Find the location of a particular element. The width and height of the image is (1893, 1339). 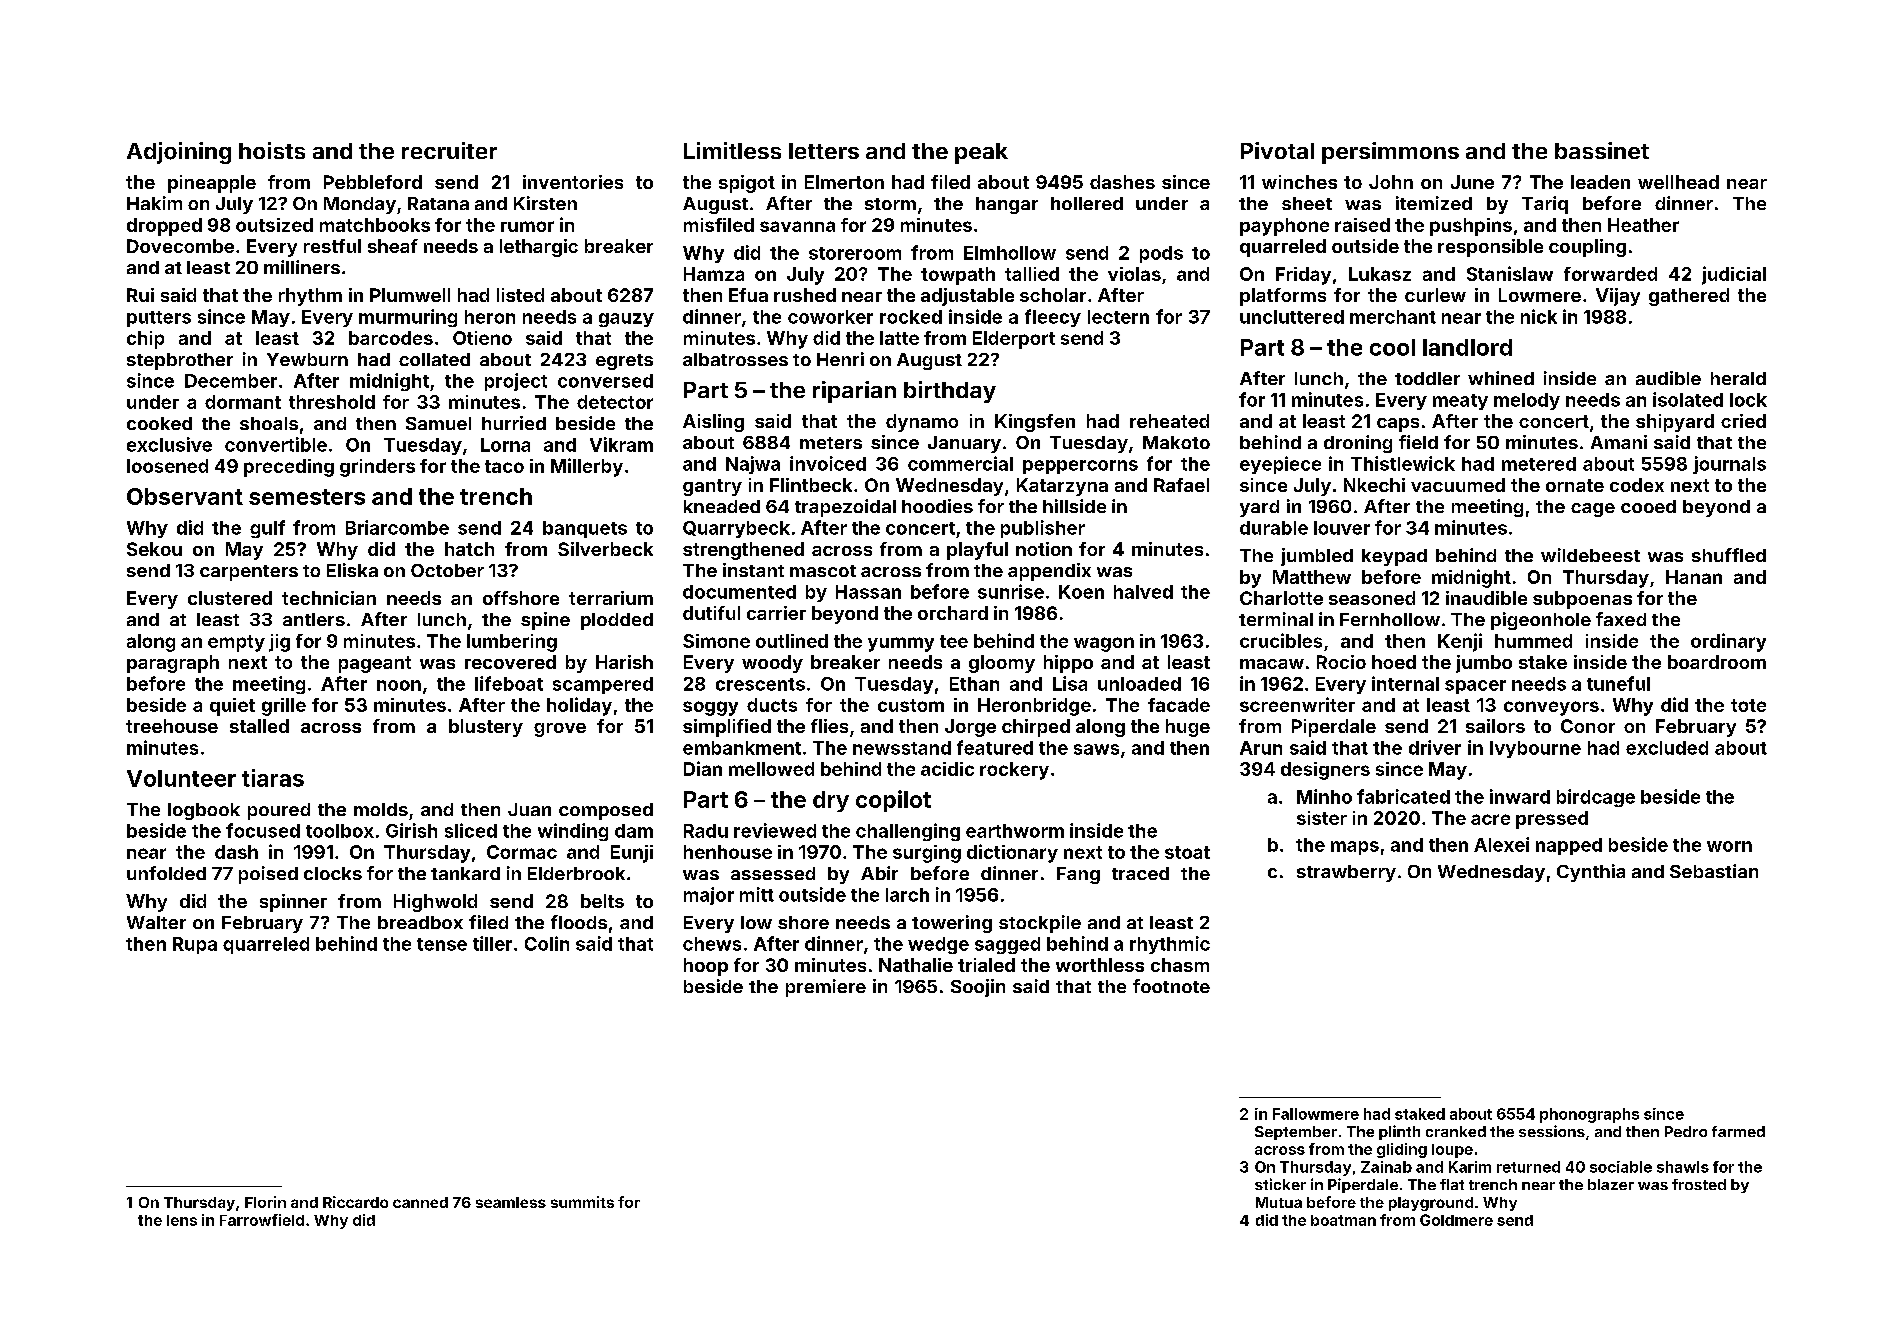

Dovecombe is located at coordinates (180, 246).
